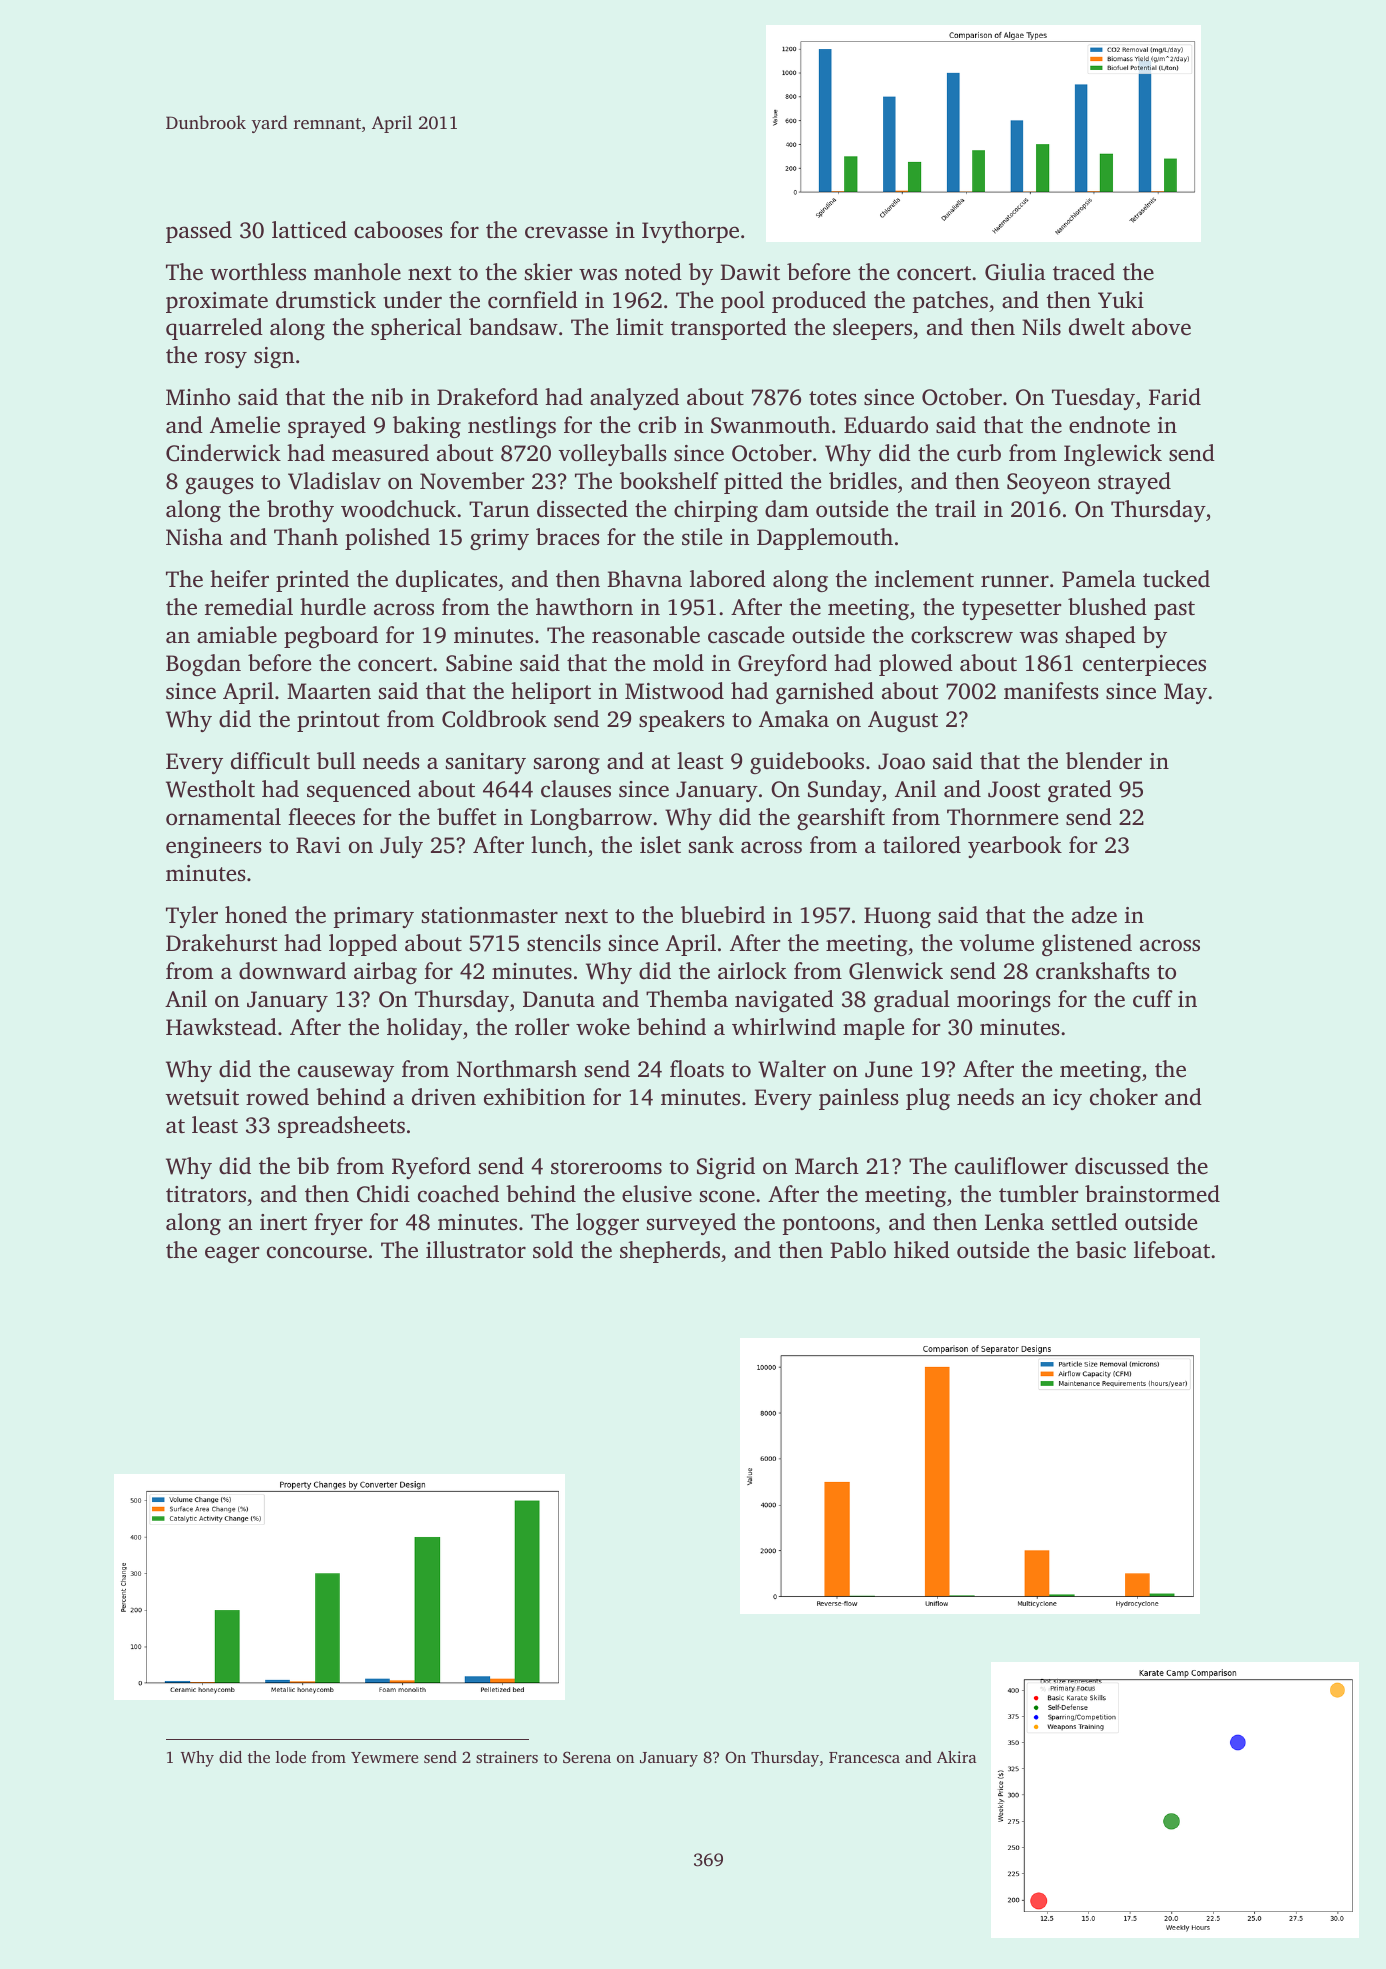 This screenshot has height=1969, width=1386. Describe the element at coordinates (329, 691) in the screenshot. I see `Maarten` at that location.
